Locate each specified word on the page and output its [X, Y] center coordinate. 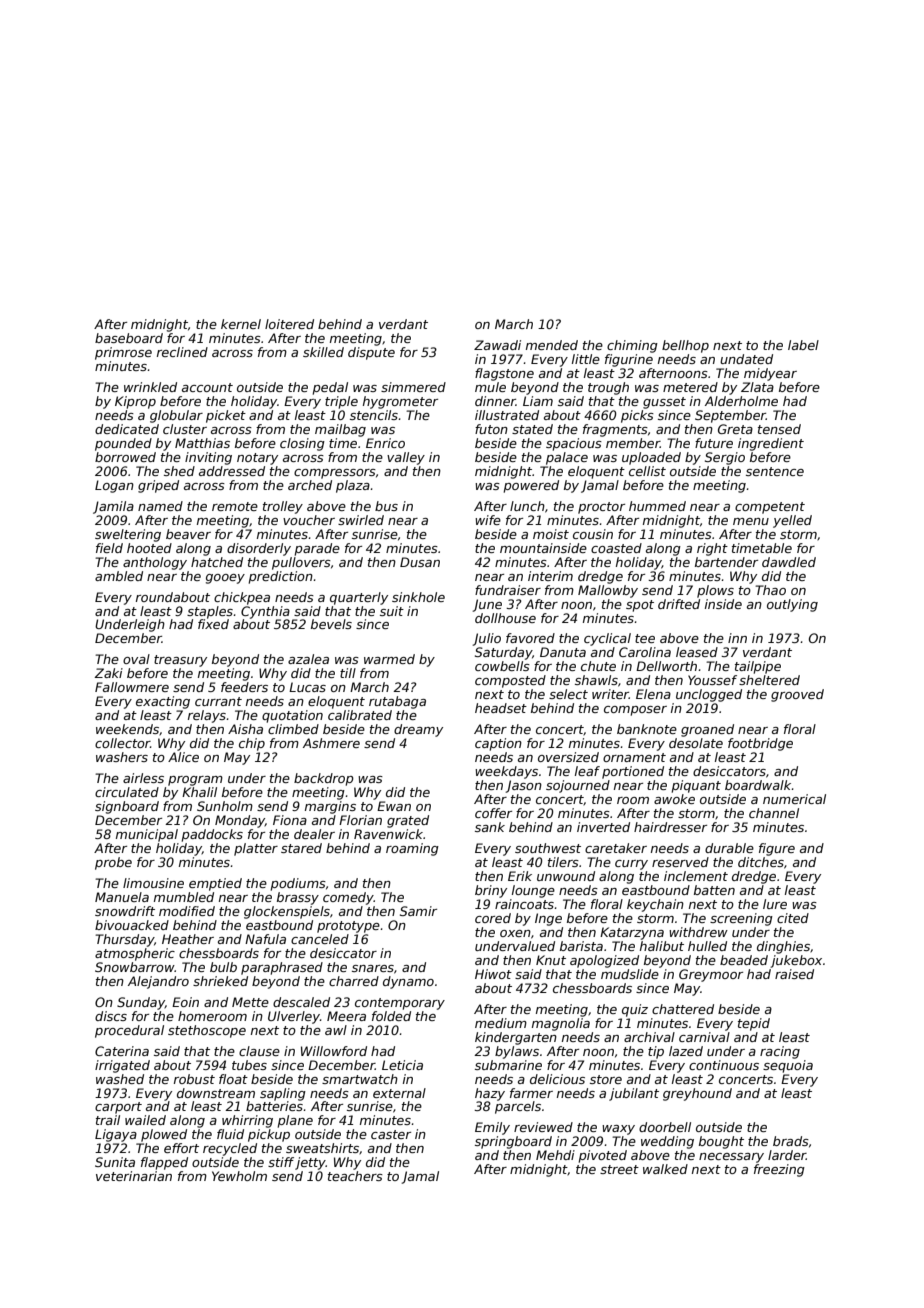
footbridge [760, 744]
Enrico [385, 443]
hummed [657, 506]
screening [741, 919]
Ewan [394, 806]
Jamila [113, 507]
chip [252, 744]
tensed [779, 429]
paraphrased [282, 968]
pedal [330, 388]
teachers [355, 1176]
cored [493, 918]
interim [550, 576]
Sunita [115, 1162]
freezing [779, 1170]
